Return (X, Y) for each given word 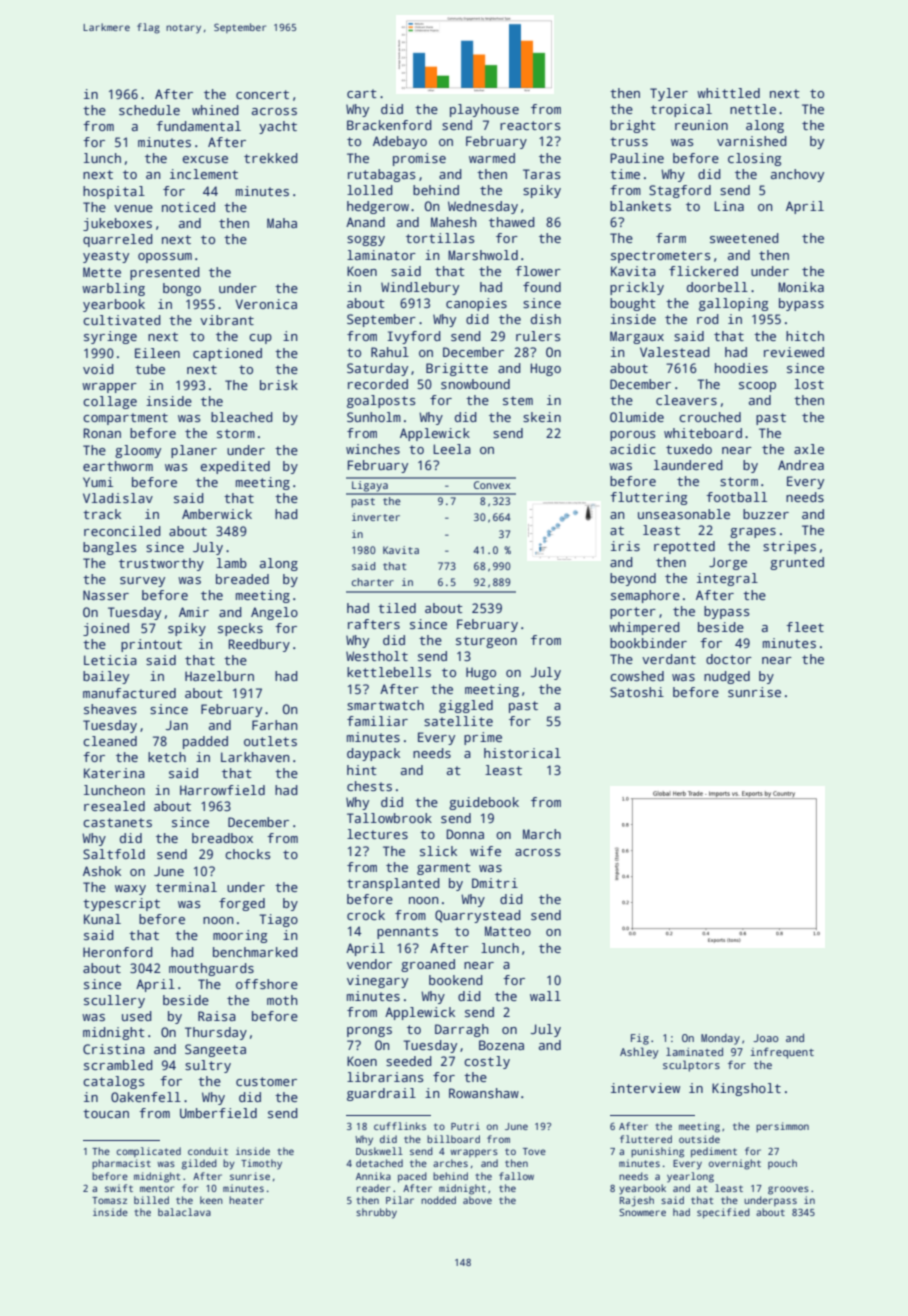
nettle (753, 109)
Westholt (377, 656)
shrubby (376, 1213)
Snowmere (642, 1212)
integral (727, 579)
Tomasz (109, 1200)
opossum (165, 258)
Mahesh (454, 222)
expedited (235, 467)
